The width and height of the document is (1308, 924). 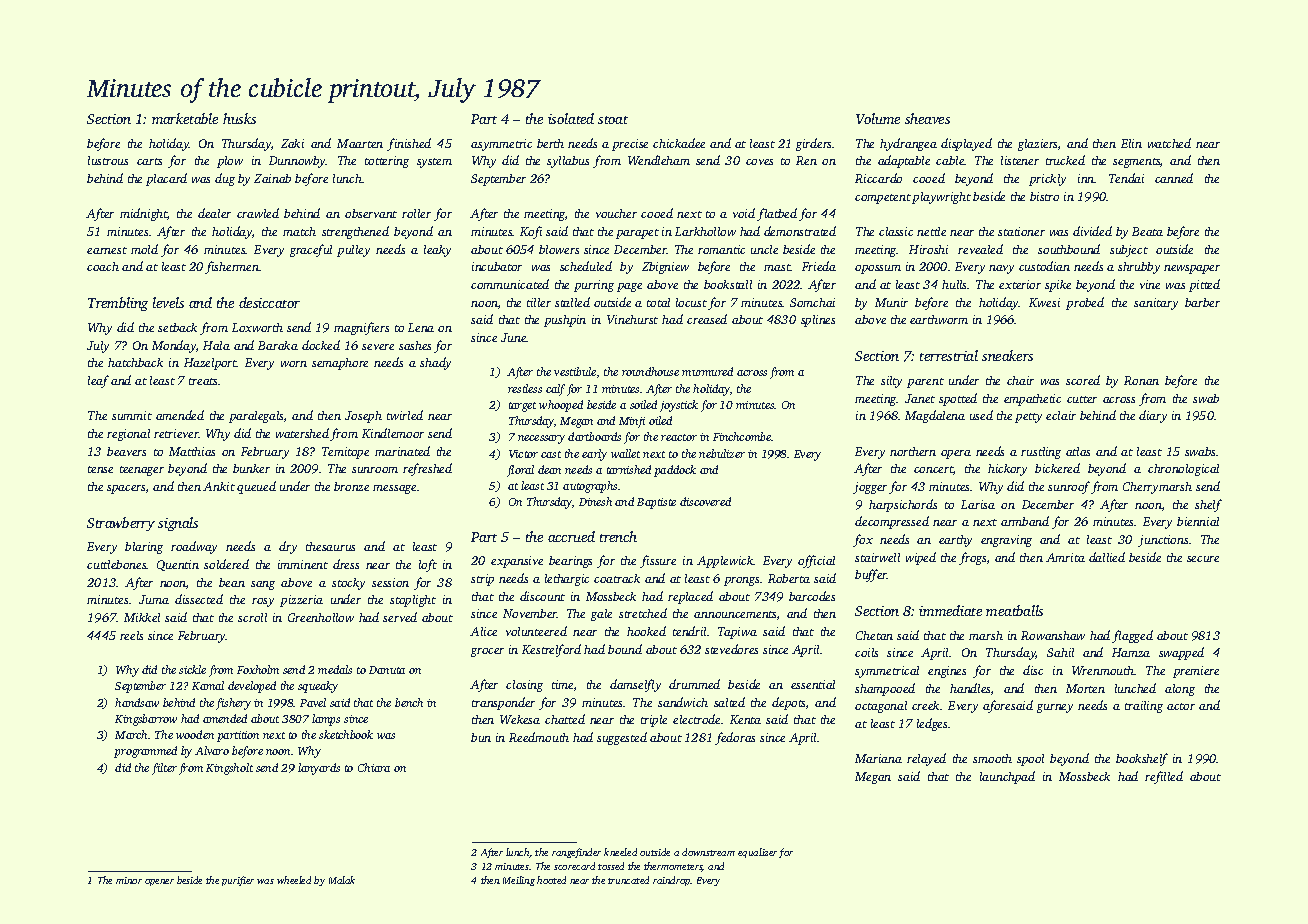 I want to click on Hazelport, so click(x=210, y=364).
